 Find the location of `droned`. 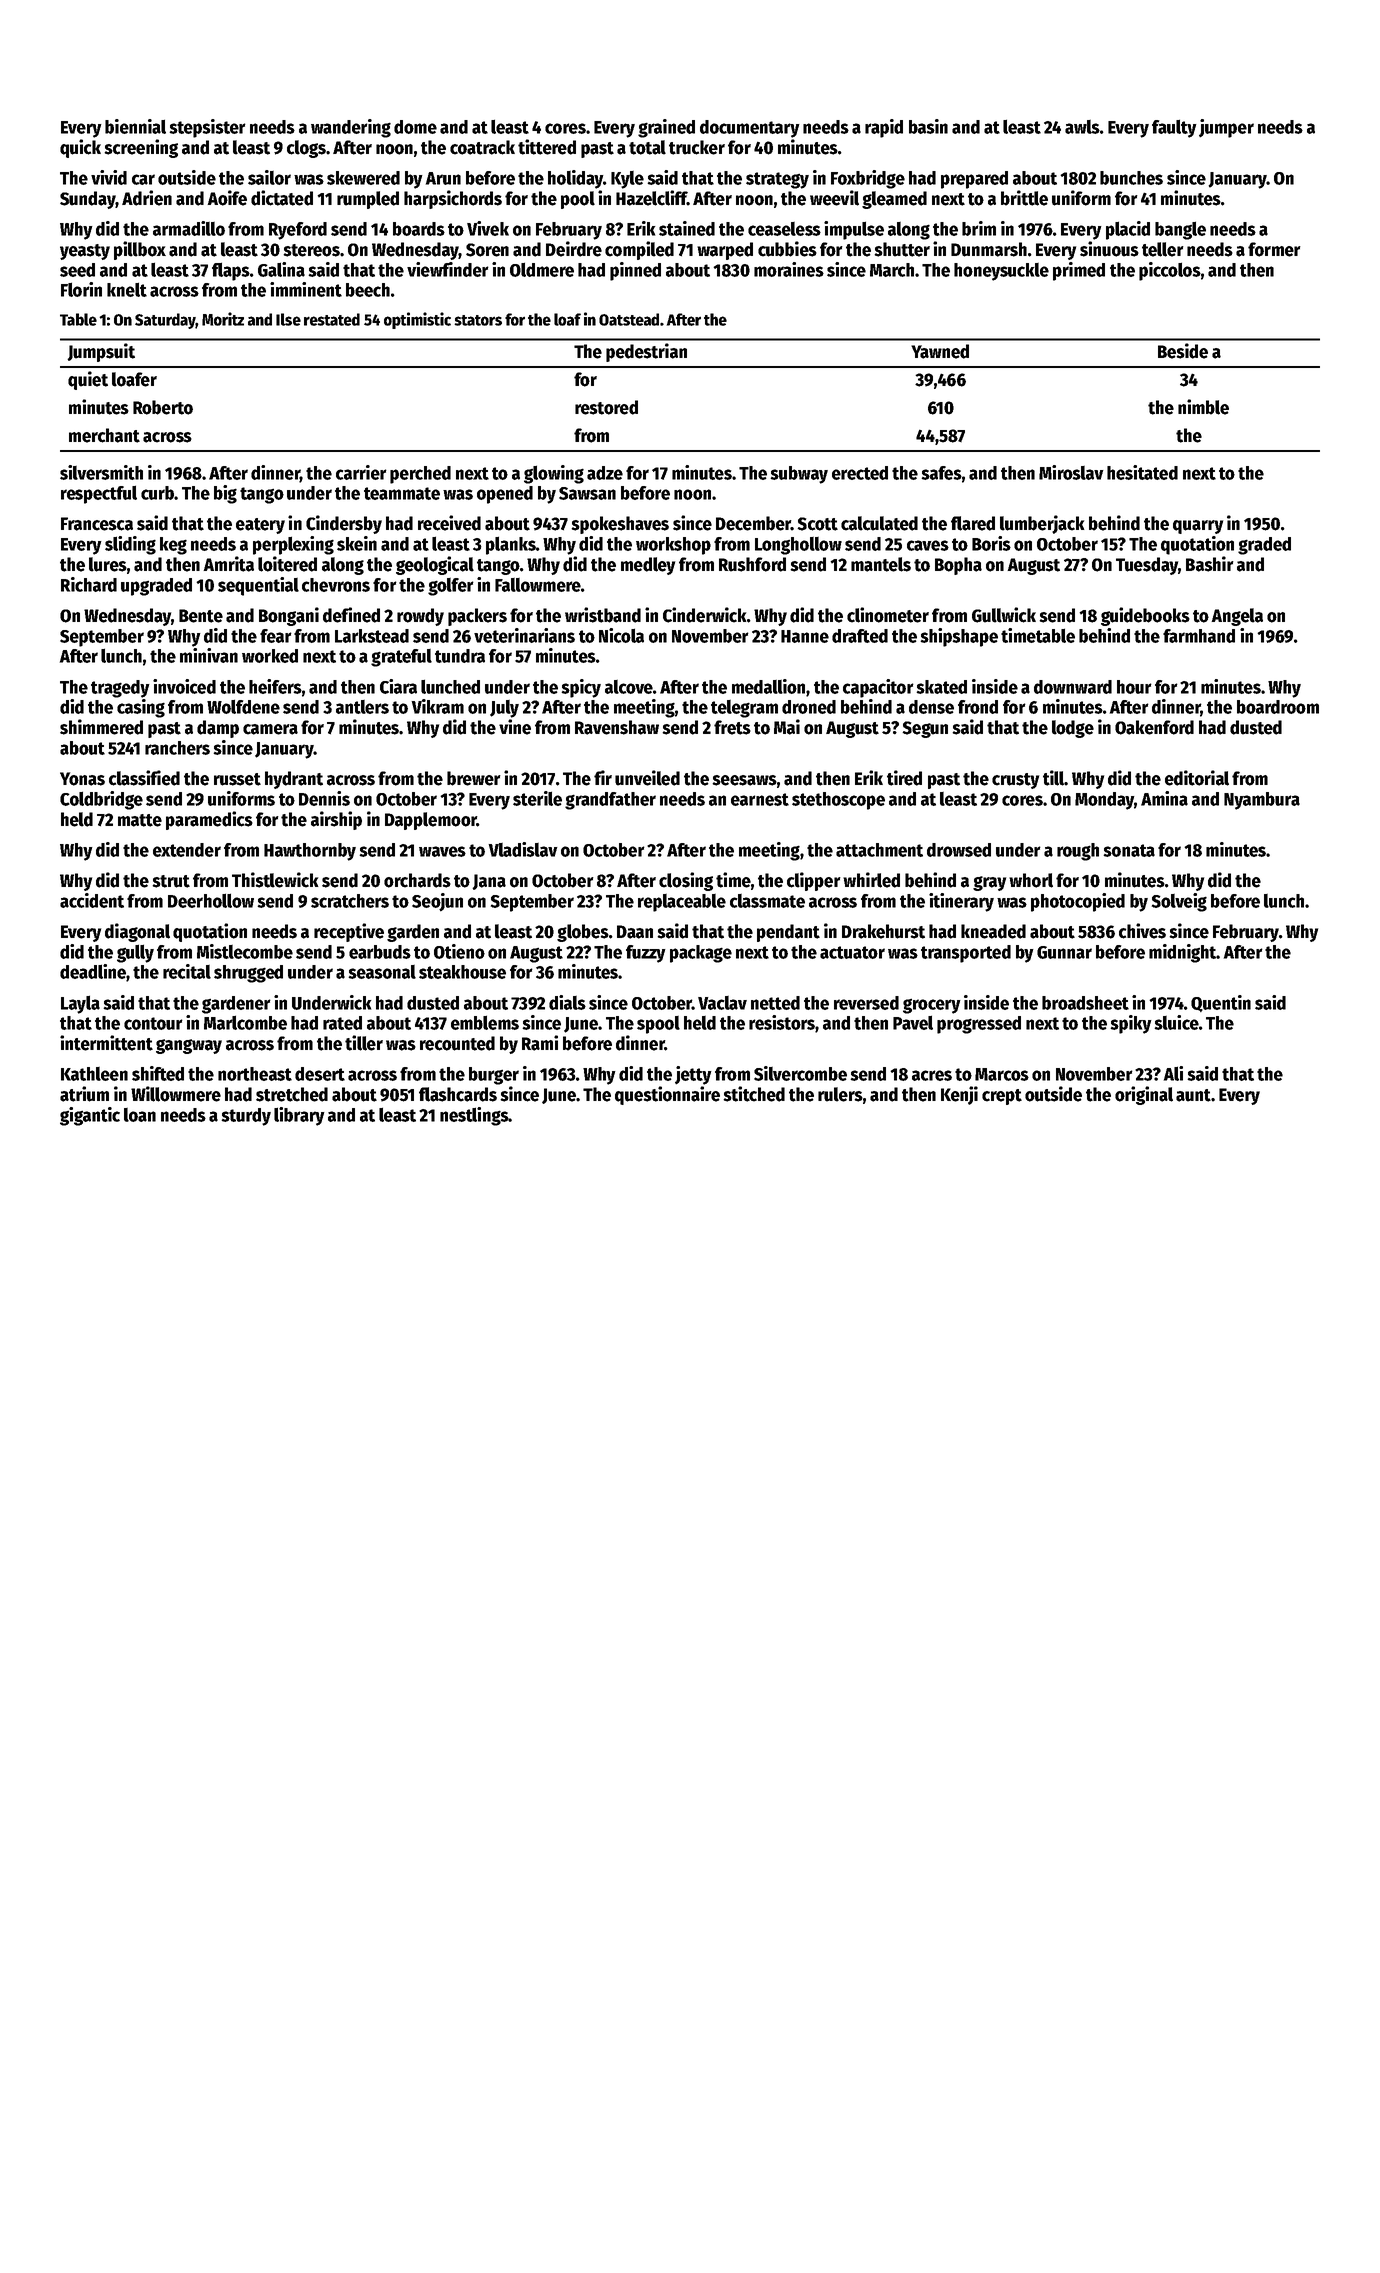

droned is located at coordinates (809, 707).
